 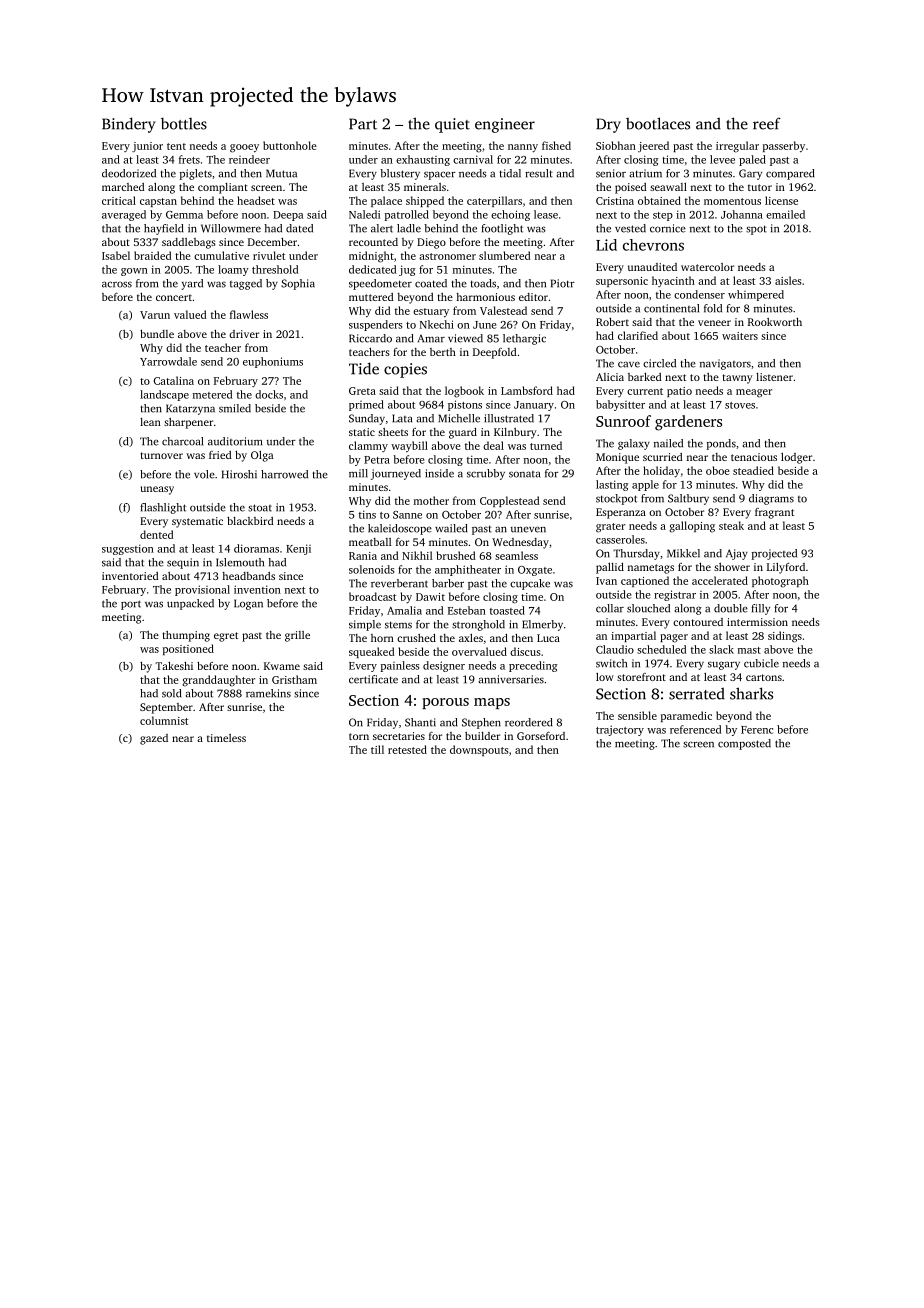 What do you see at coordinates (184, 123) in the screenshot?
I see `bottles` at bounding box center [184, 123].
